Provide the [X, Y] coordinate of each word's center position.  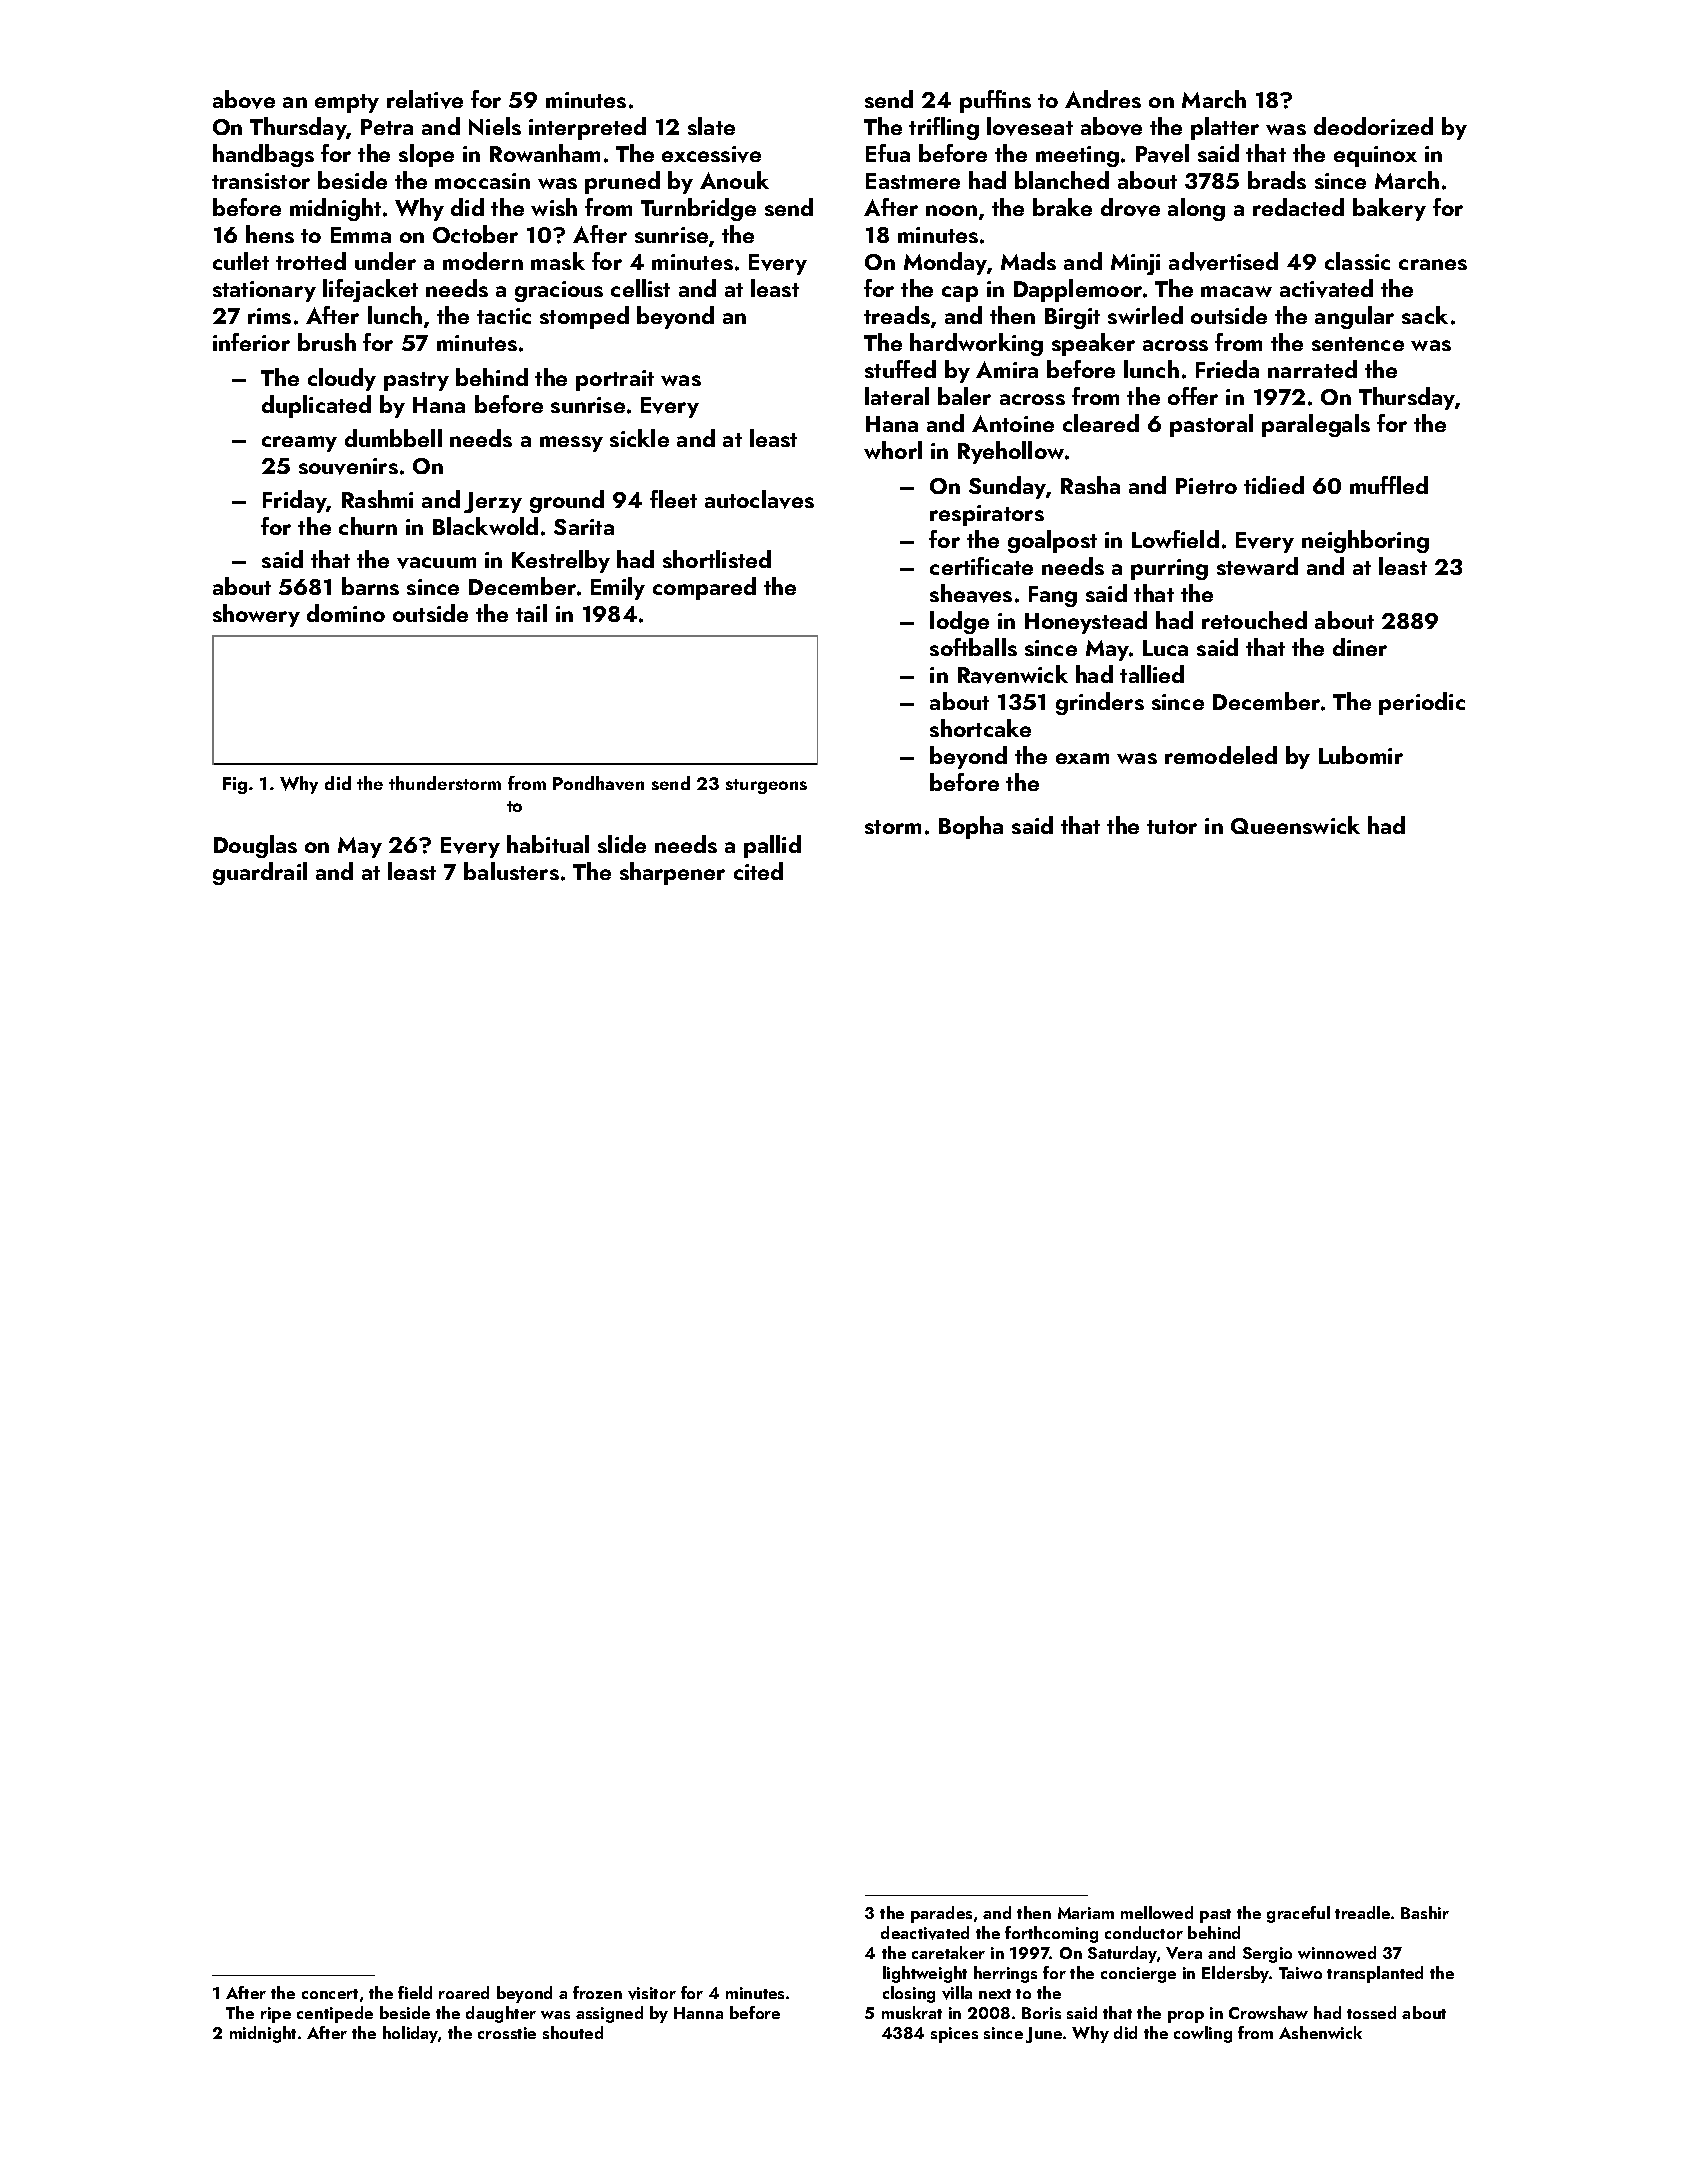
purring [1169, 569]
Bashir [1425, 1912]
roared [464, 1992]
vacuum [436, 563]
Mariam [1086, 1913]
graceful [1298, 1914]
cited [758, 871]
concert [330, 1994]
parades [941, 1914]
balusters [511, 871]
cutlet [241, 261]
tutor [1172, 827]
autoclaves [759, 499]
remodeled [1221, 755]
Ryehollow [1011, 452]
